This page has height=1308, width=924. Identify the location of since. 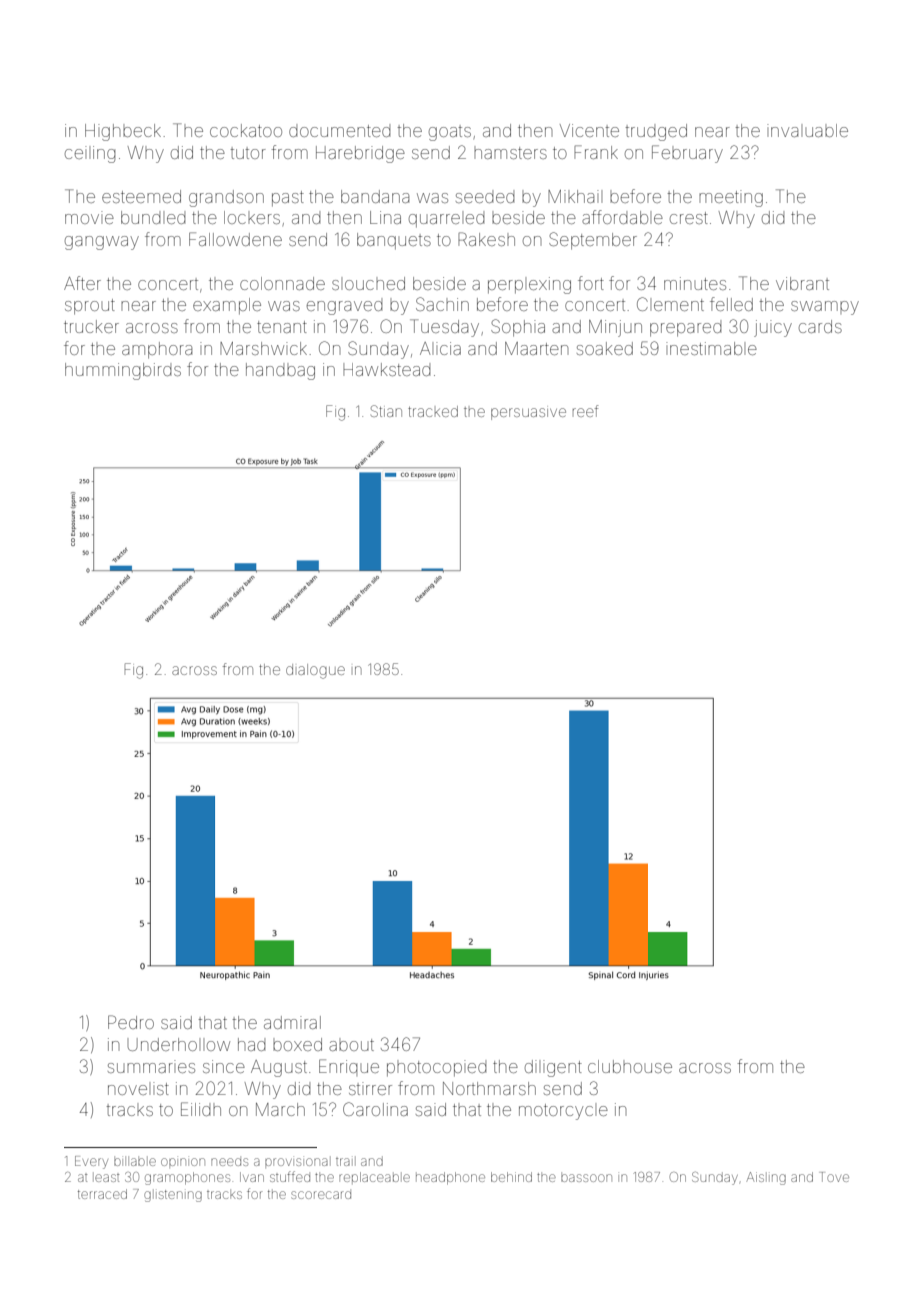
(224, 1066).
